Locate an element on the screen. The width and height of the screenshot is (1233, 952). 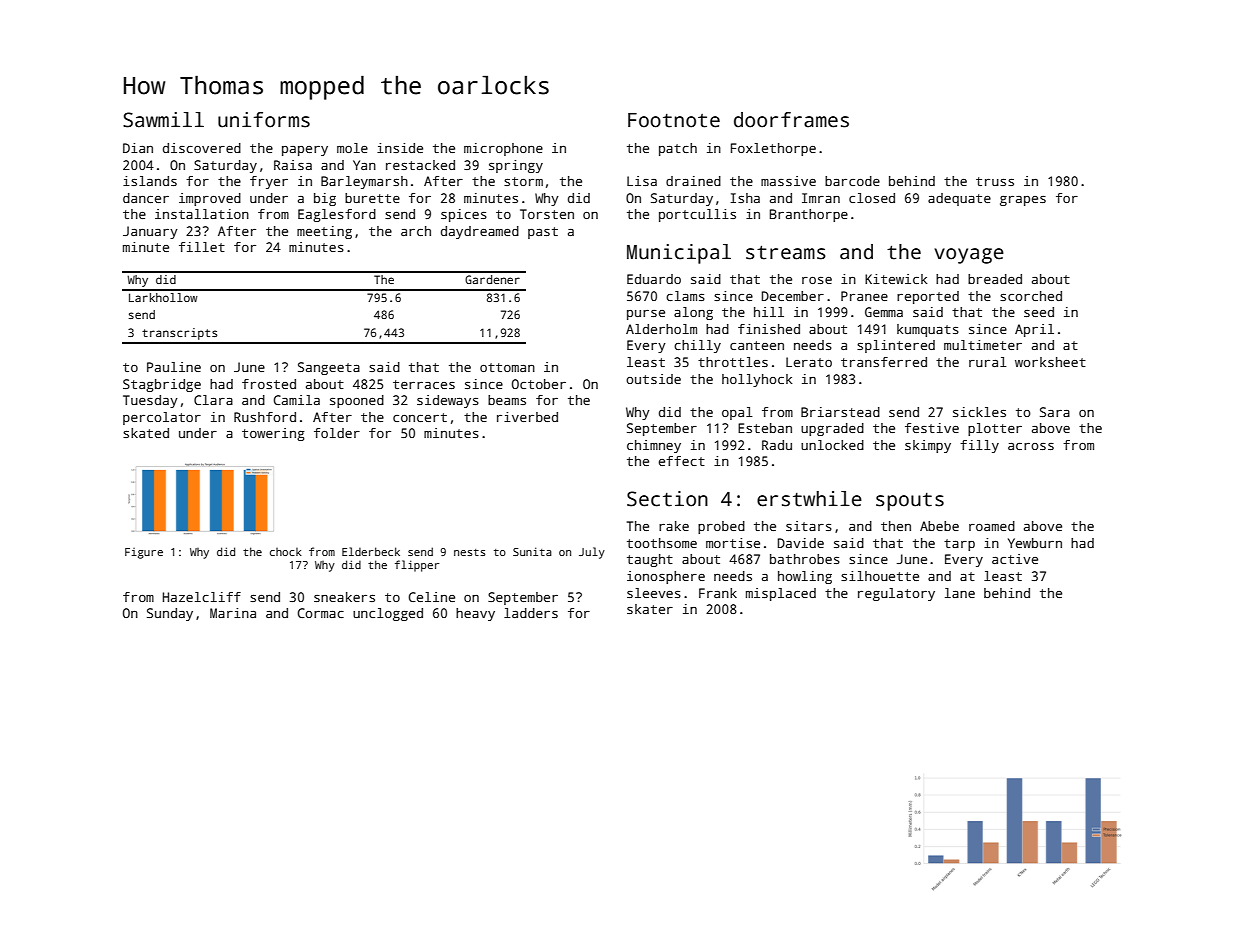
across is located at coordinates (1031, 446).
